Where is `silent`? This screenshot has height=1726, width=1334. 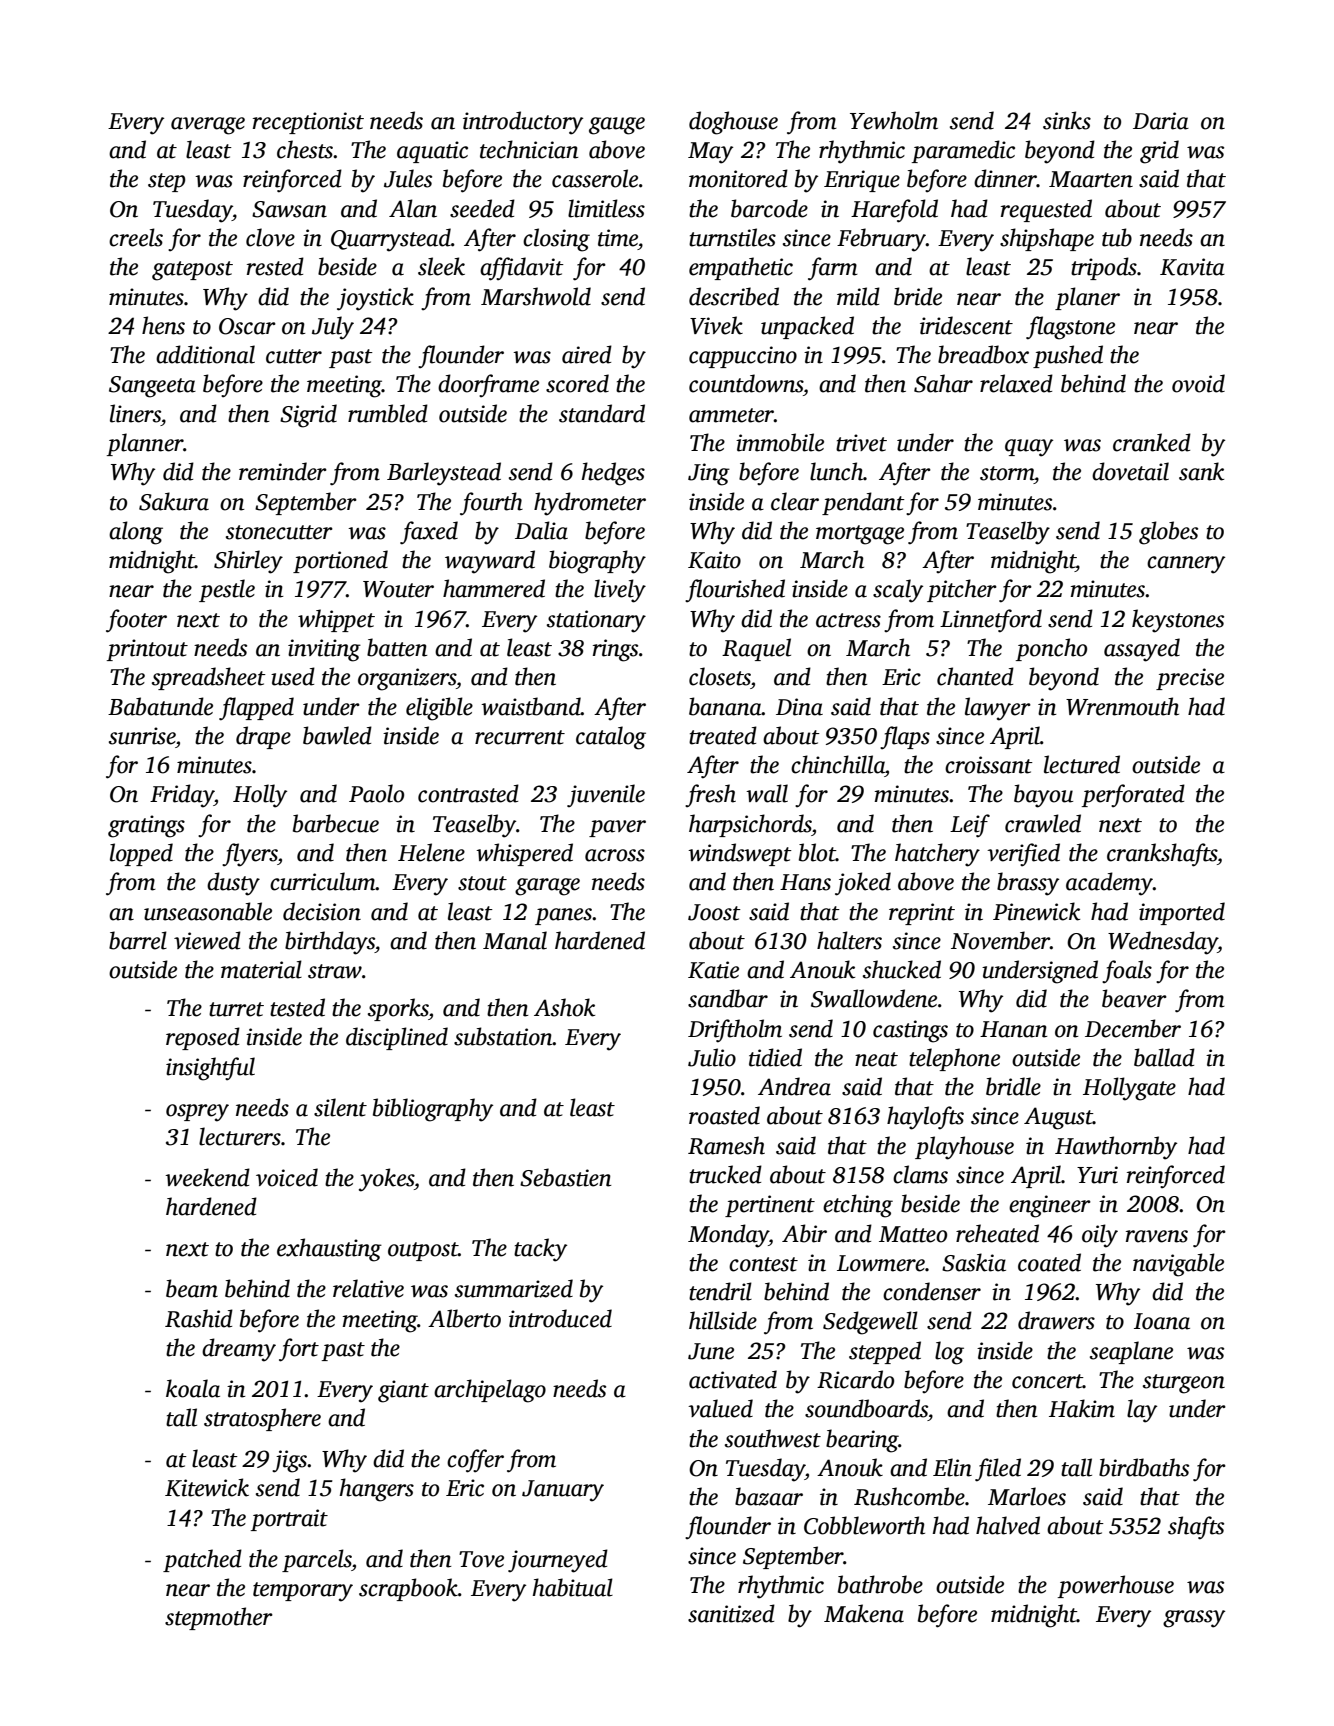 silent is located at coordinates (340, 1107).
